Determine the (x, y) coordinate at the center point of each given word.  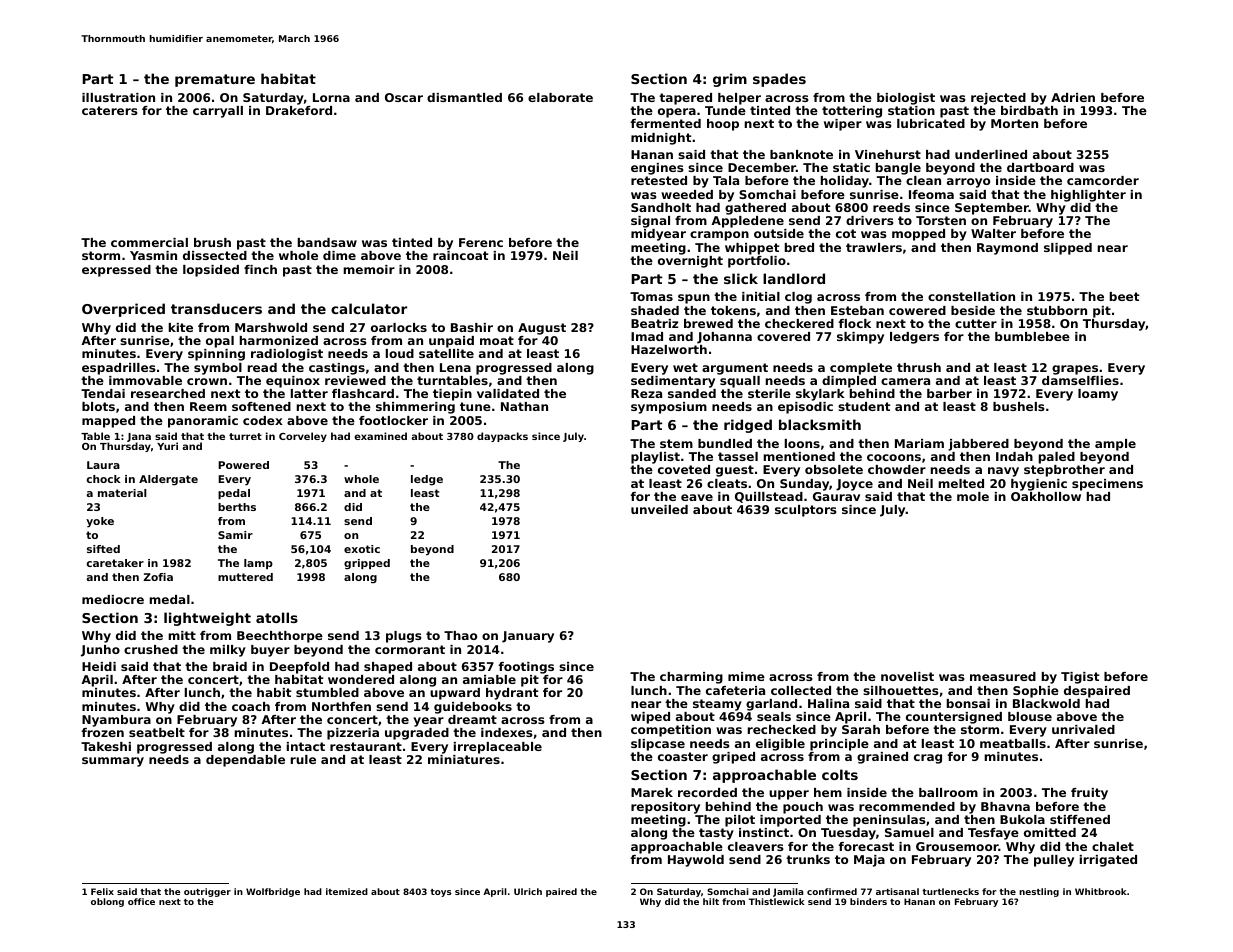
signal (650, 222)
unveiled (659, 509)
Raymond (1007, 249)
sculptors (806, 511)
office (141, 901)
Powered (243, 465)
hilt (711, 901)
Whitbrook (1101, 891)
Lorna (331, 97)
